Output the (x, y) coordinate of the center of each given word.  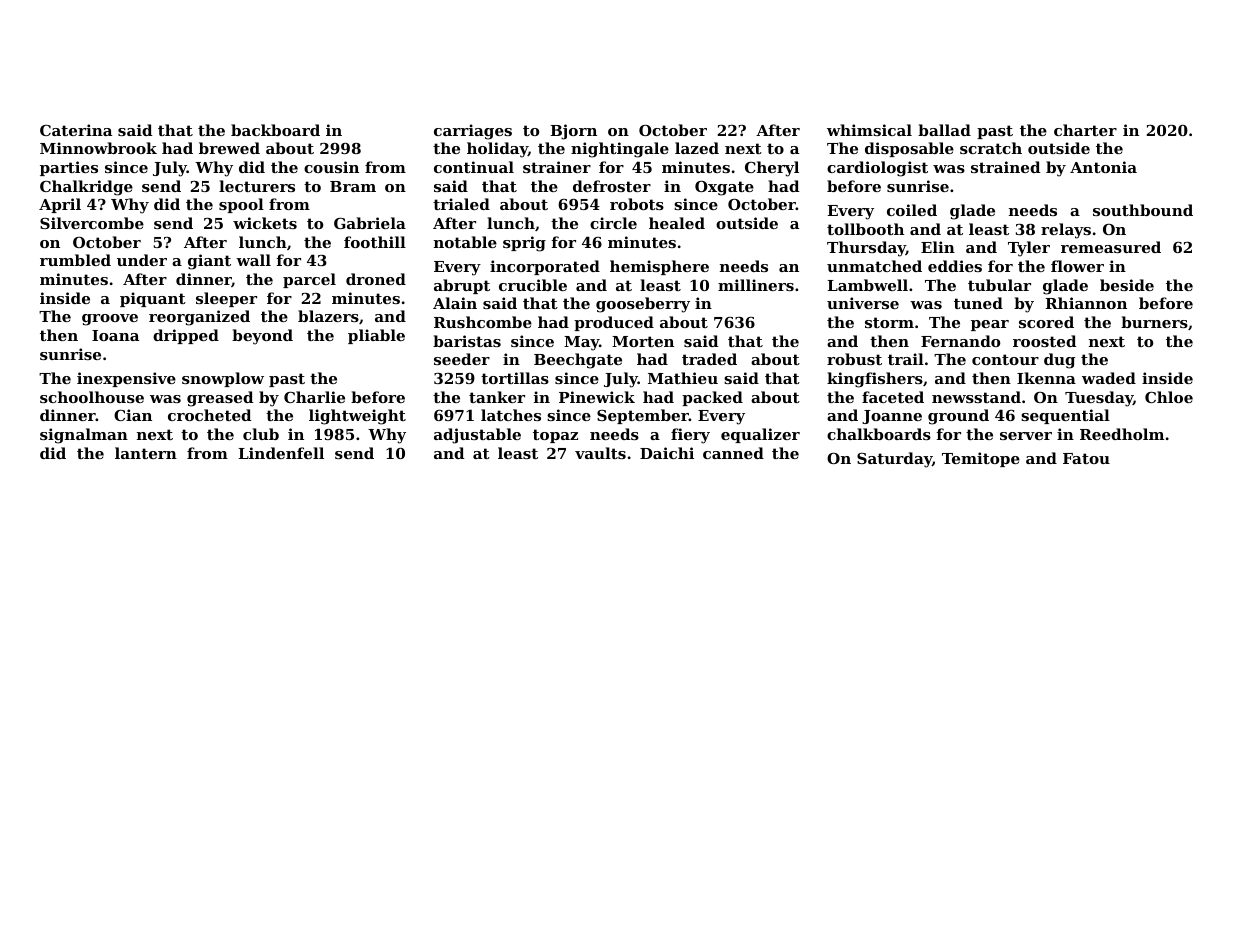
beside (1127, 285)
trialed (461, 204)
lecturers (257, 186)
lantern (146, 453)
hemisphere (659, 267)
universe (863, 303)
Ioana (115, 335)
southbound (1143, 210)
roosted (1044, 341)
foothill (375, 242)
